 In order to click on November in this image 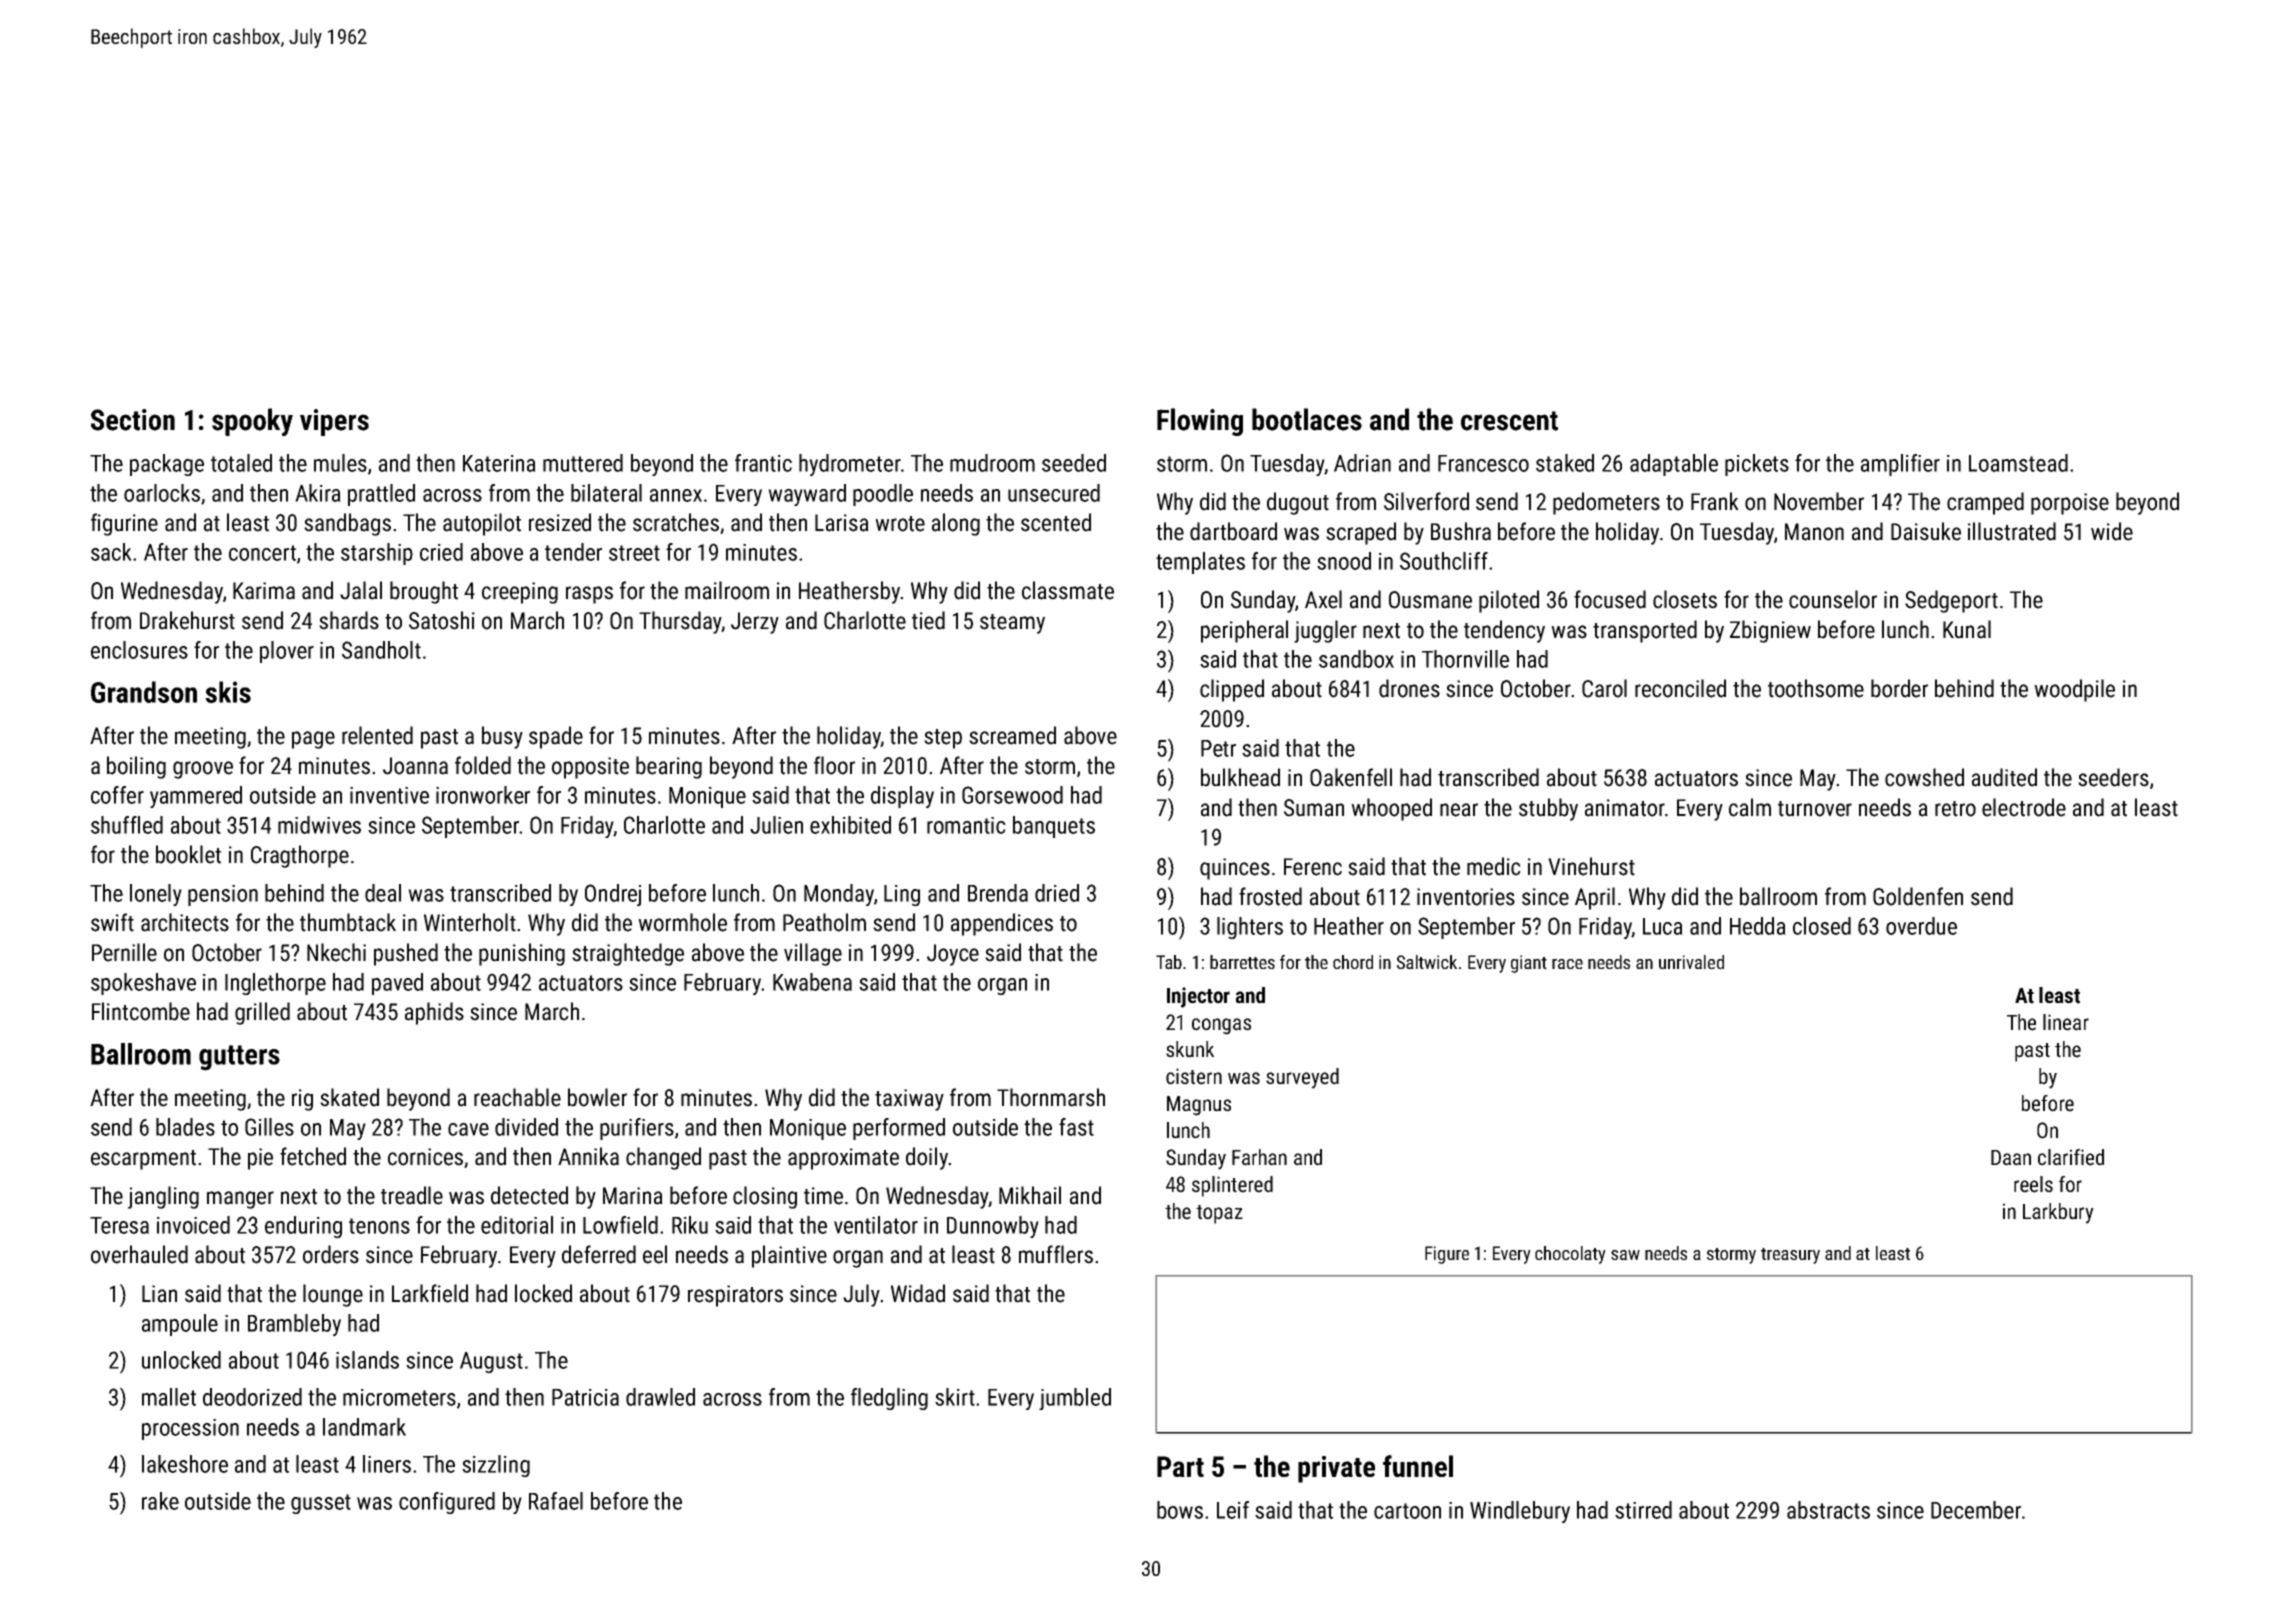, I will do `click(1819, 501)`.
